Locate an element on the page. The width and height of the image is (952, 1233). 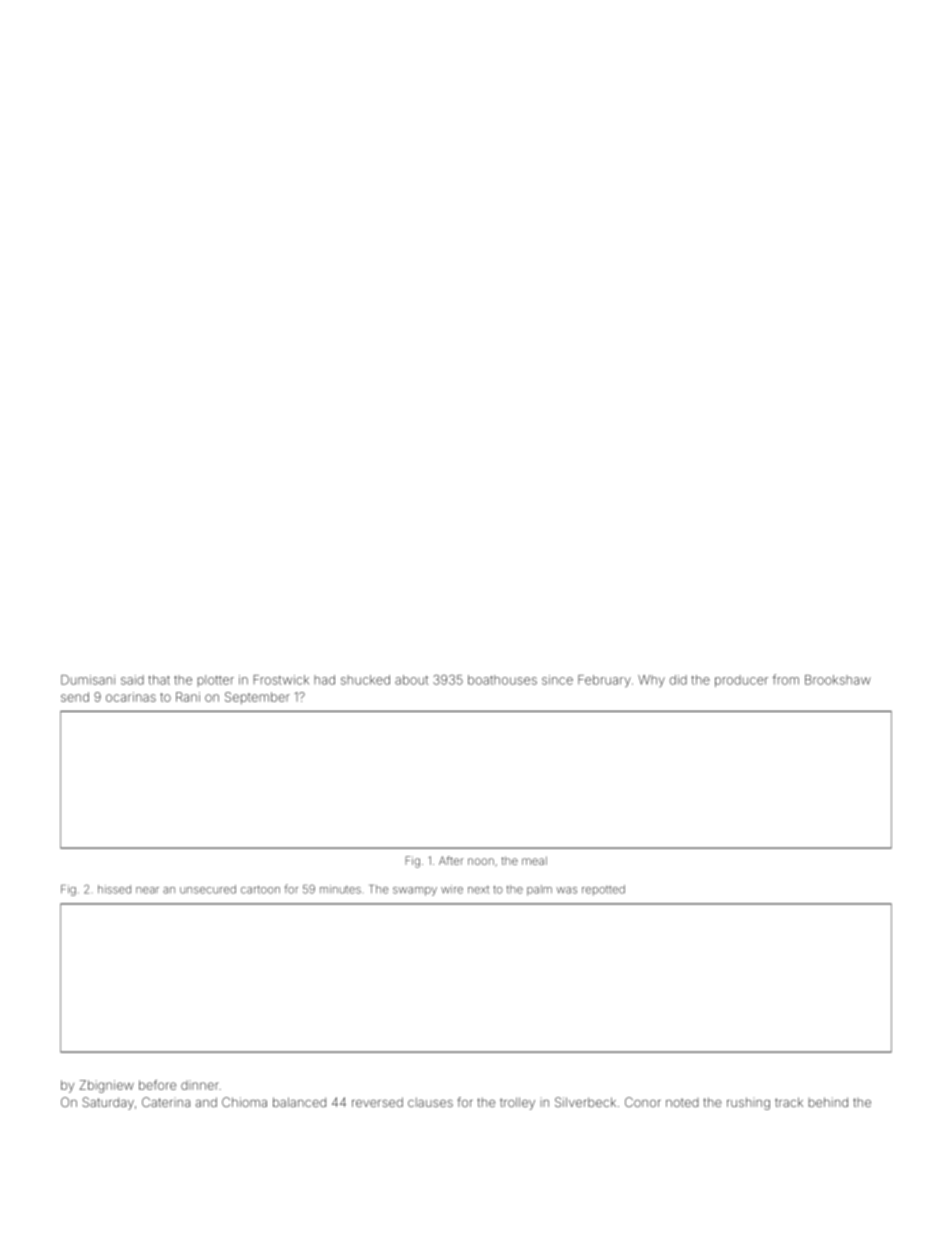
cartoon is located at coordinates (260, 889).
